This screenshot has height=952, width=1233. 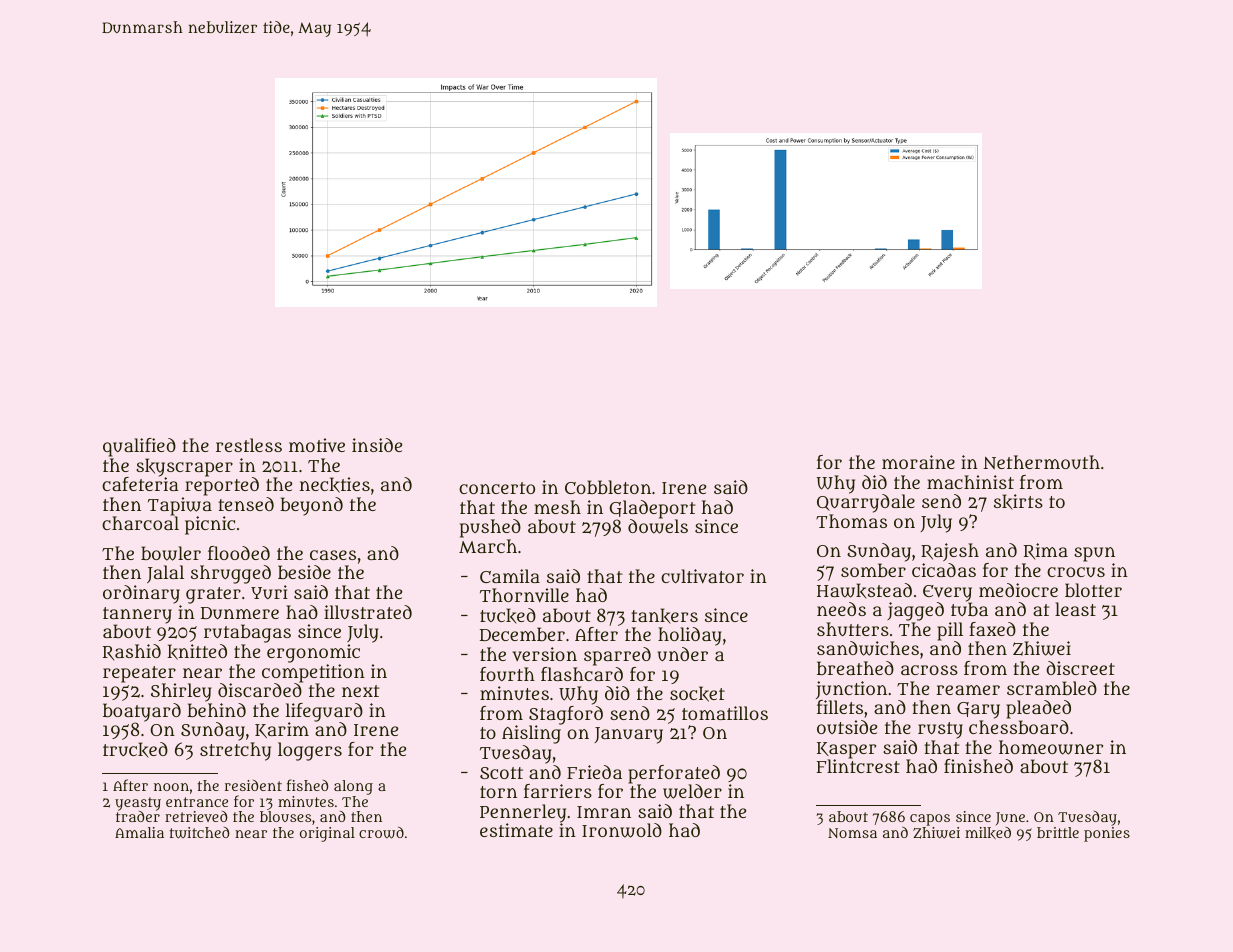 What do you see at coordinates (285, 816) in the screenshot?
I see `blouses` at bounding box center [285, 816].
